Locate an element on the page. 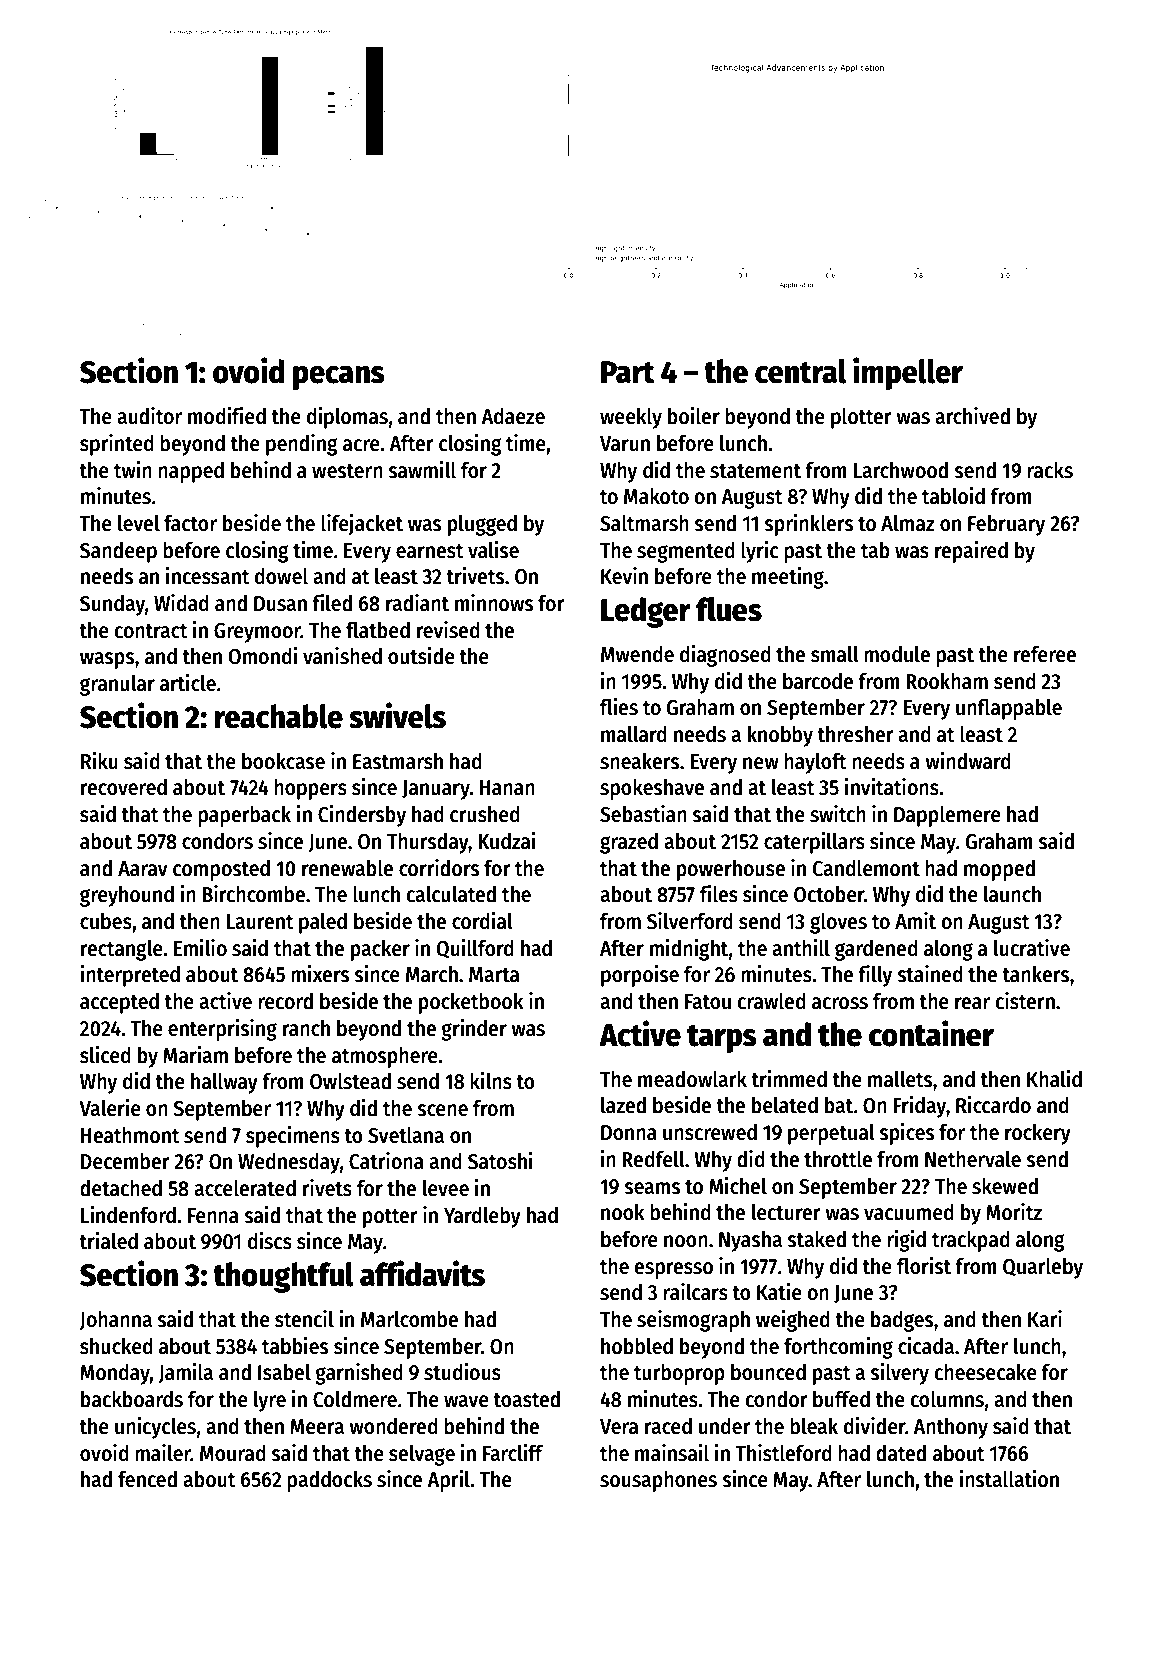 This image has height=1654, width=1165. Isabel is located at coordinates (284, 1372).
